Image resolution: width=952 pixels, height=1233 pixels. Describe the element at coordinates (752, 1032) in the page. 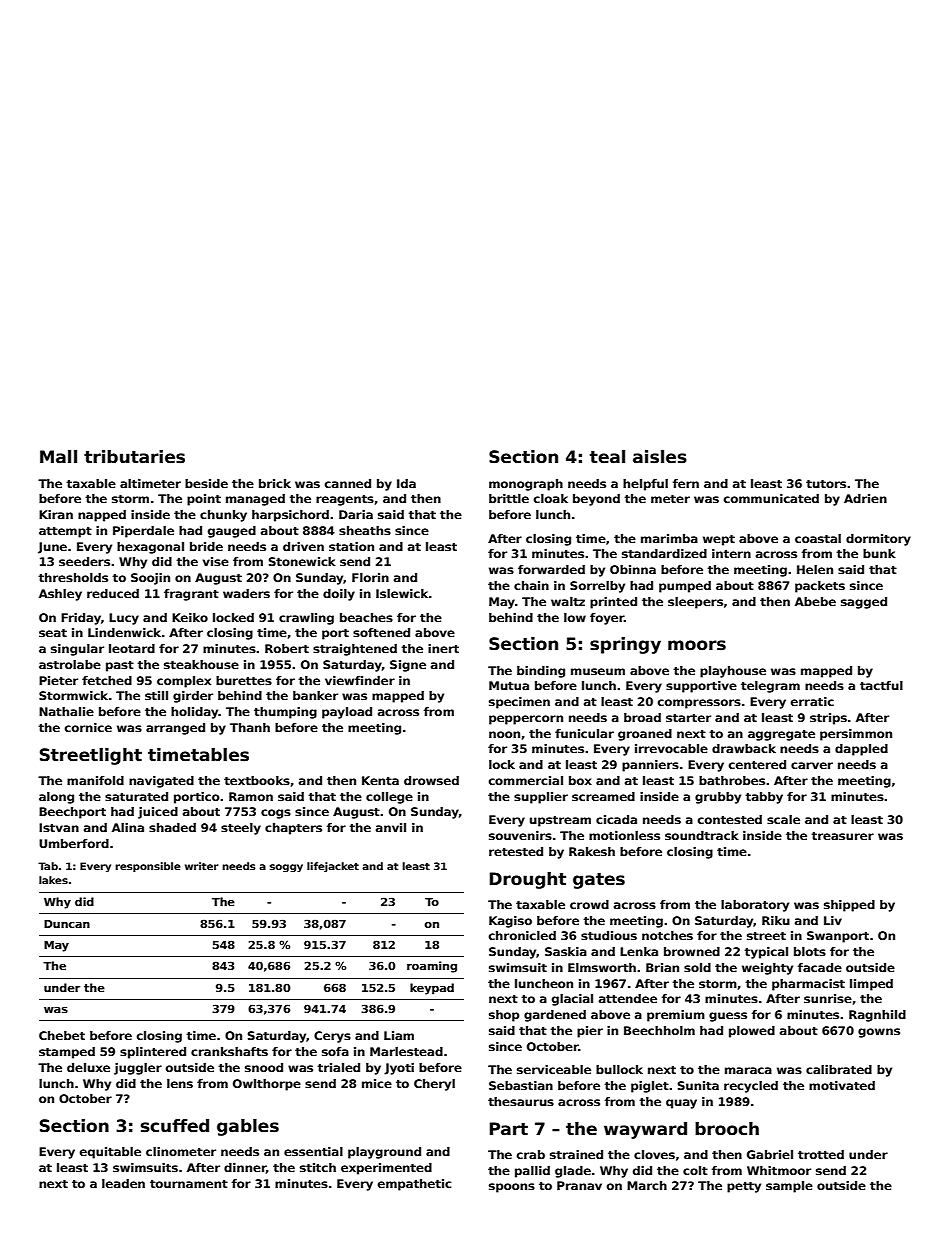

I see `plowed` at that location.
